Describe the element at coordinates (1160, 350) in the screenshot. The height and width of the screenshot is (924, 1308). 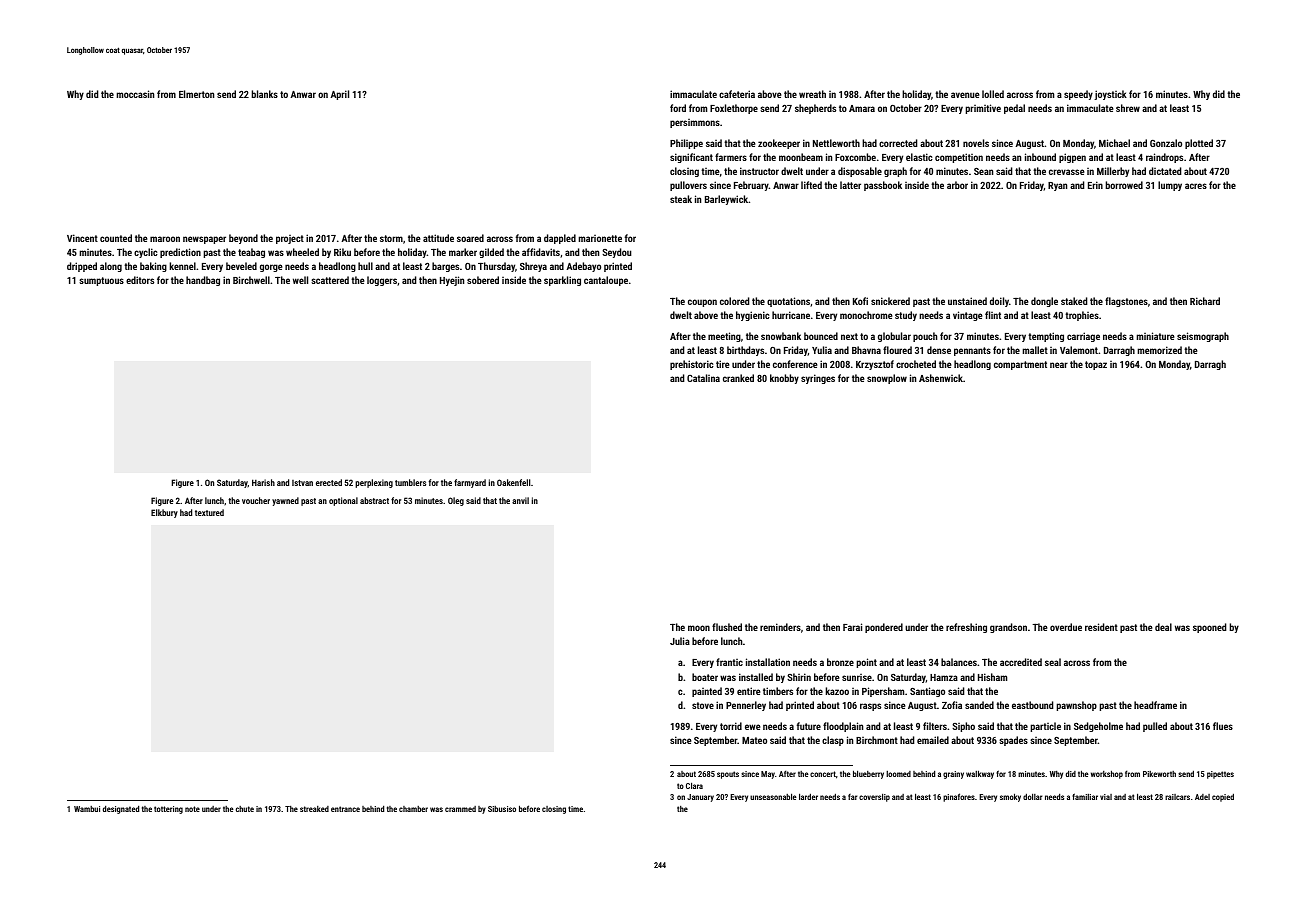
I see `memorized` at that location.
